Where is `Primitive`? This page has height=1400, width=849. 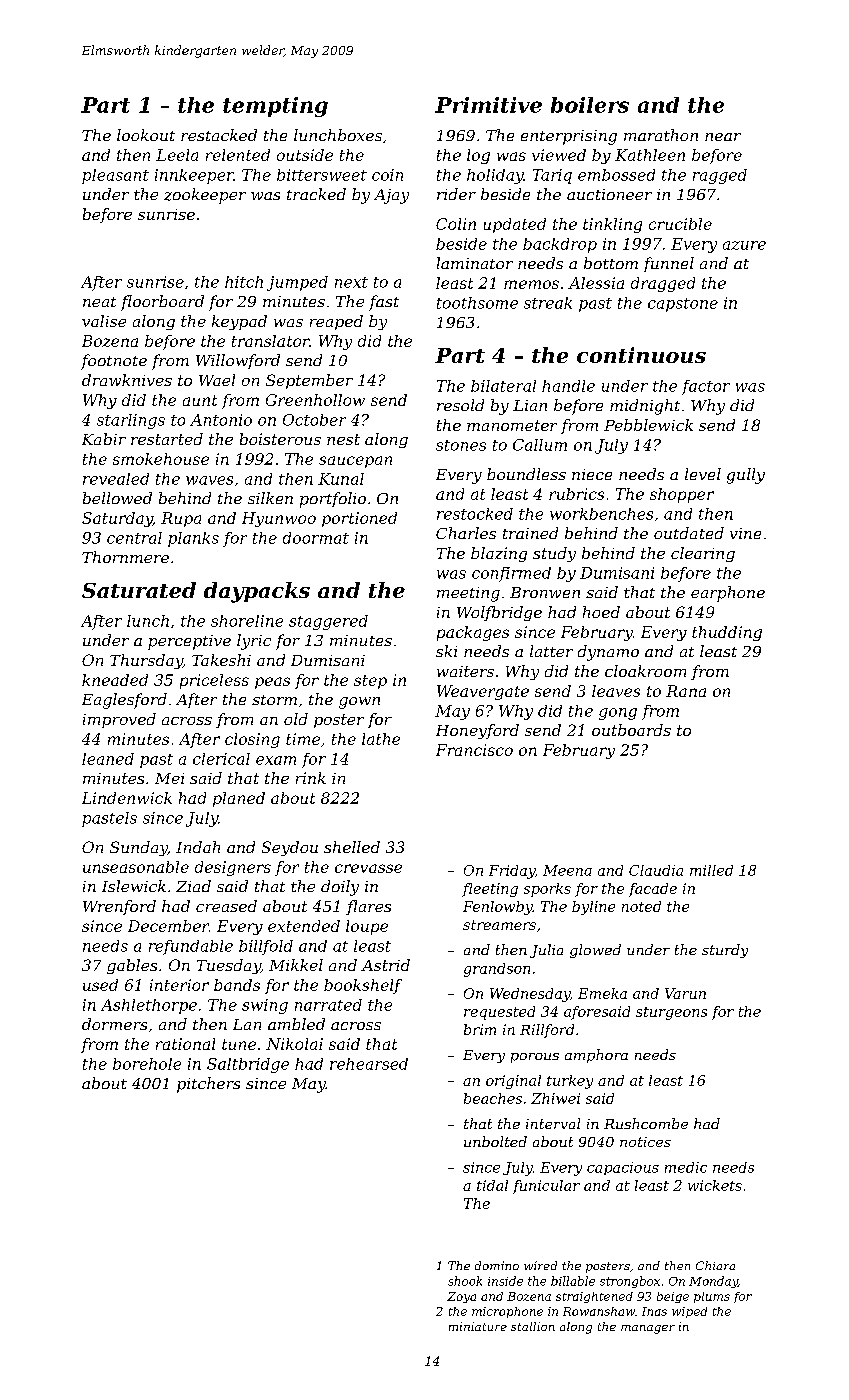 Primitive is located at coordinates (488, 105).
